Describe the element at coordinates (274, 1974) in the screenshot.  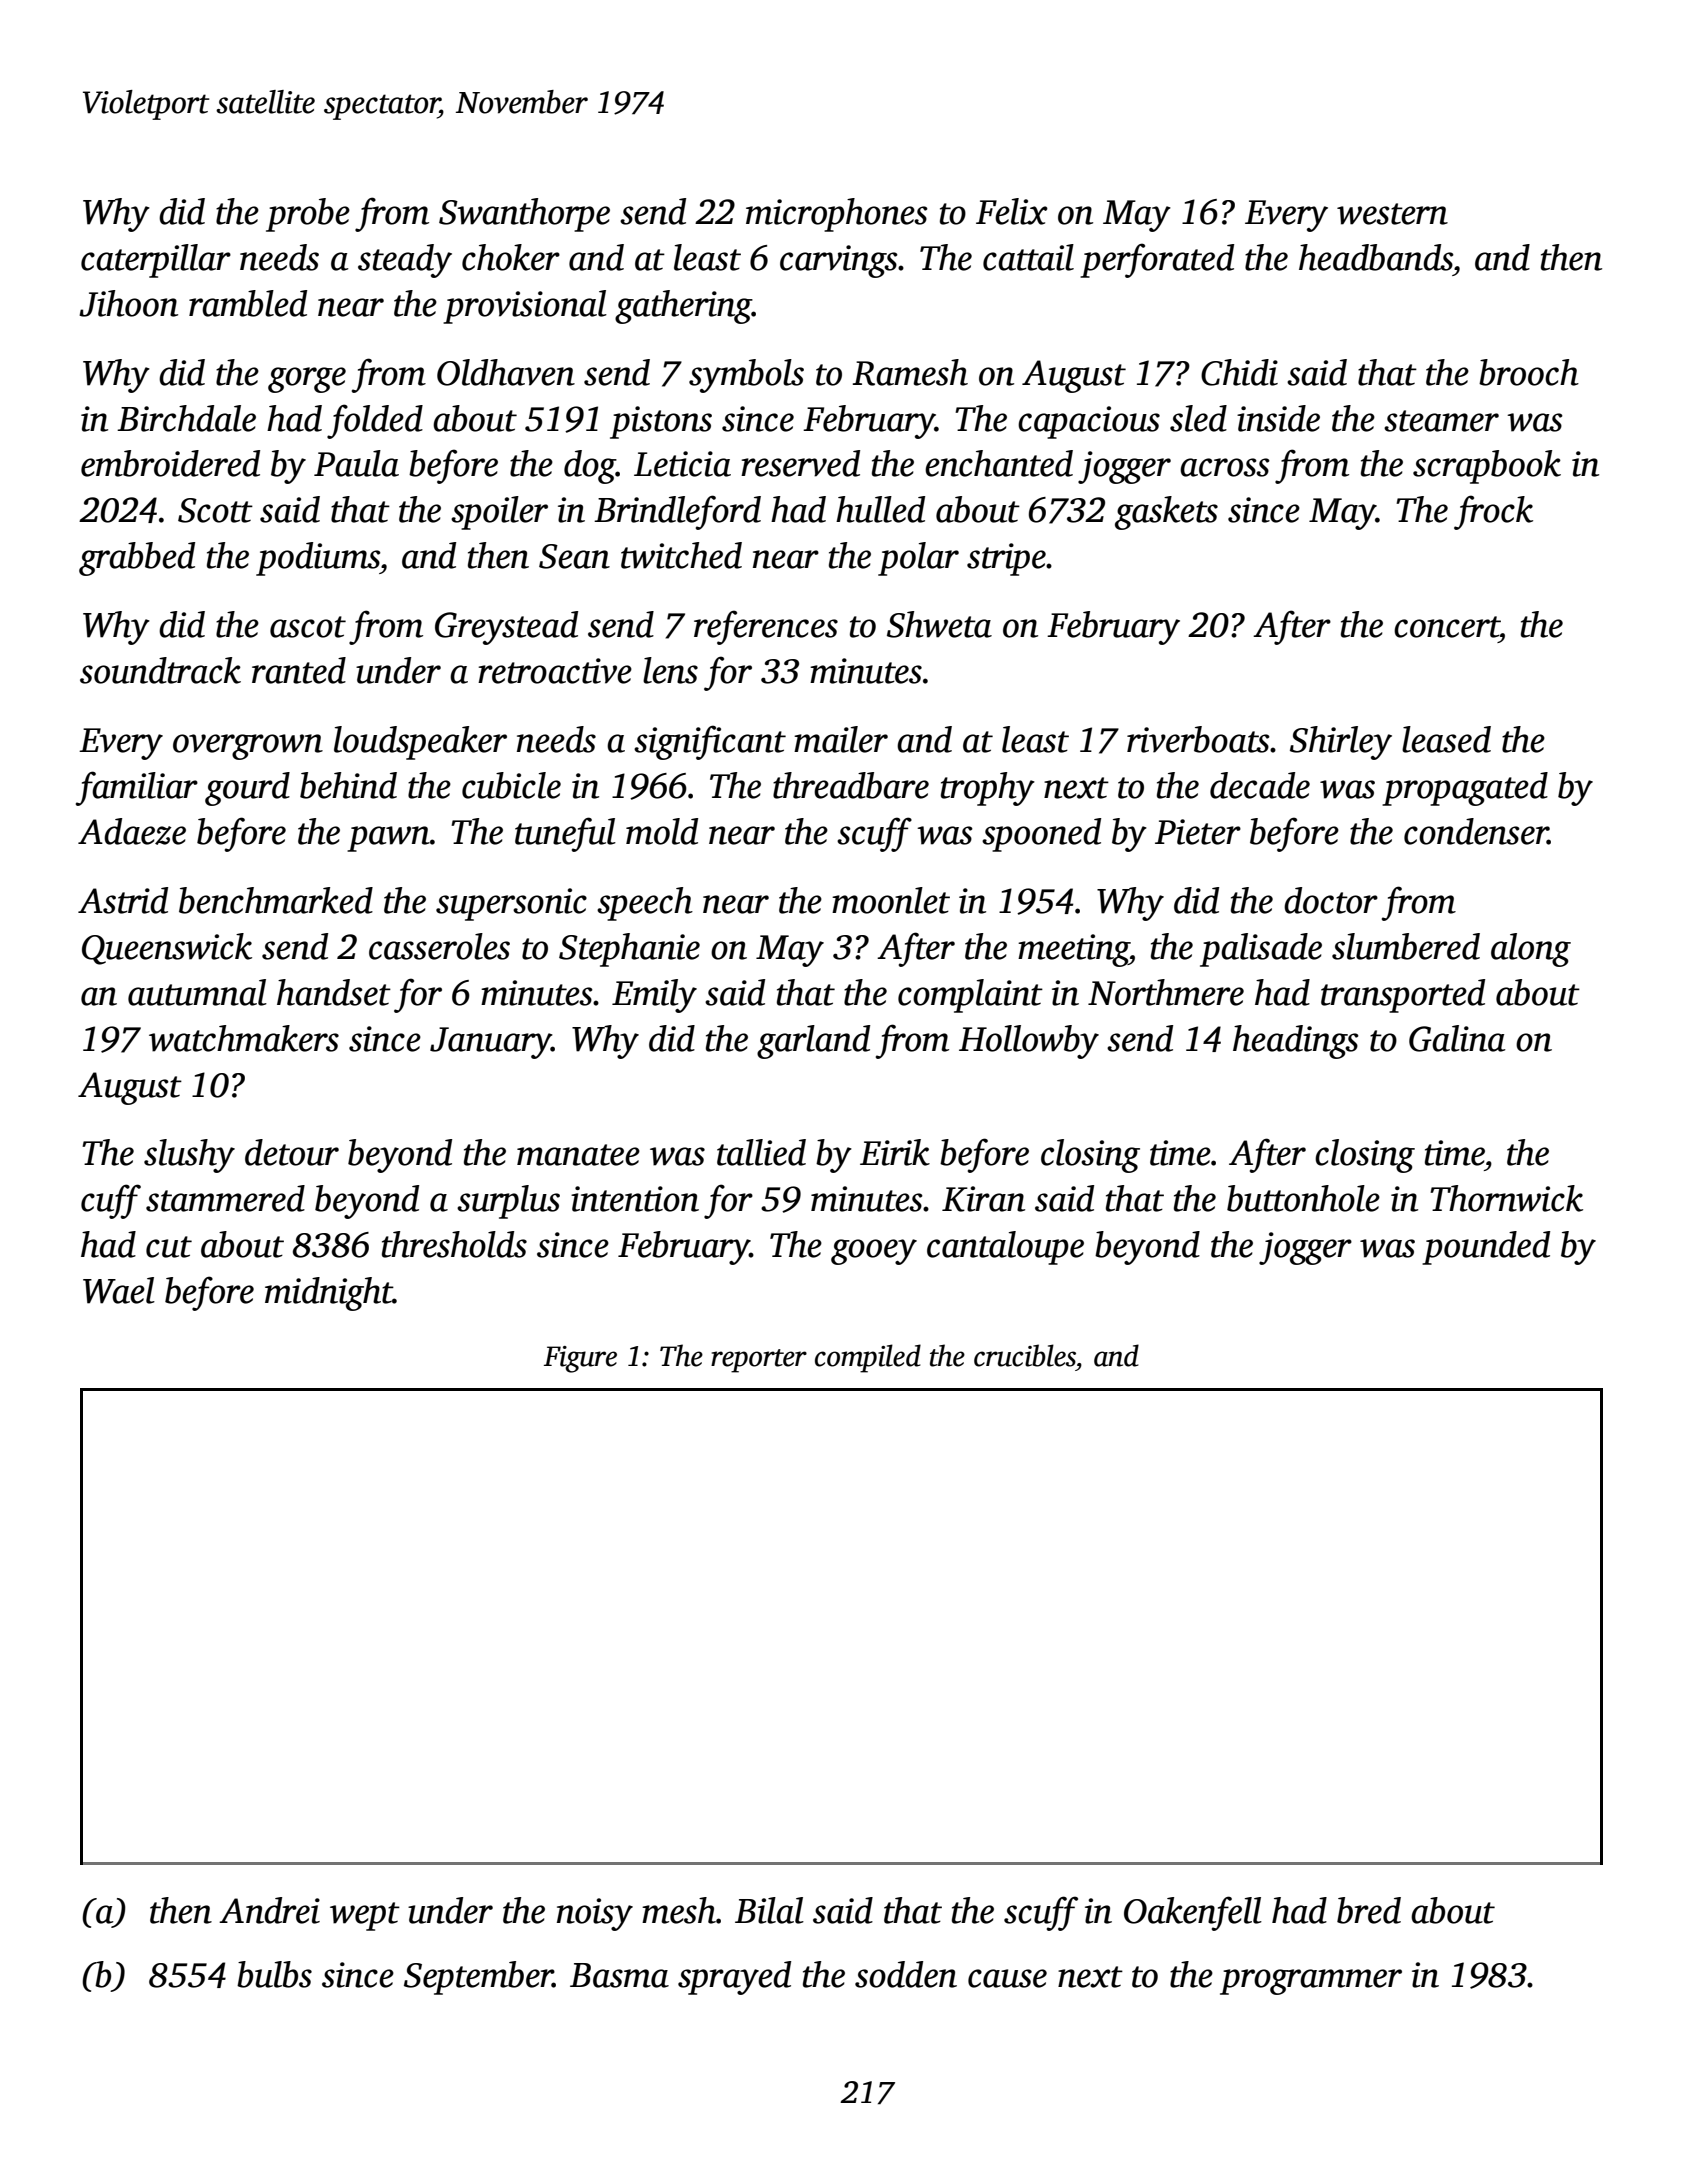
I see `bulbs` at that location.
